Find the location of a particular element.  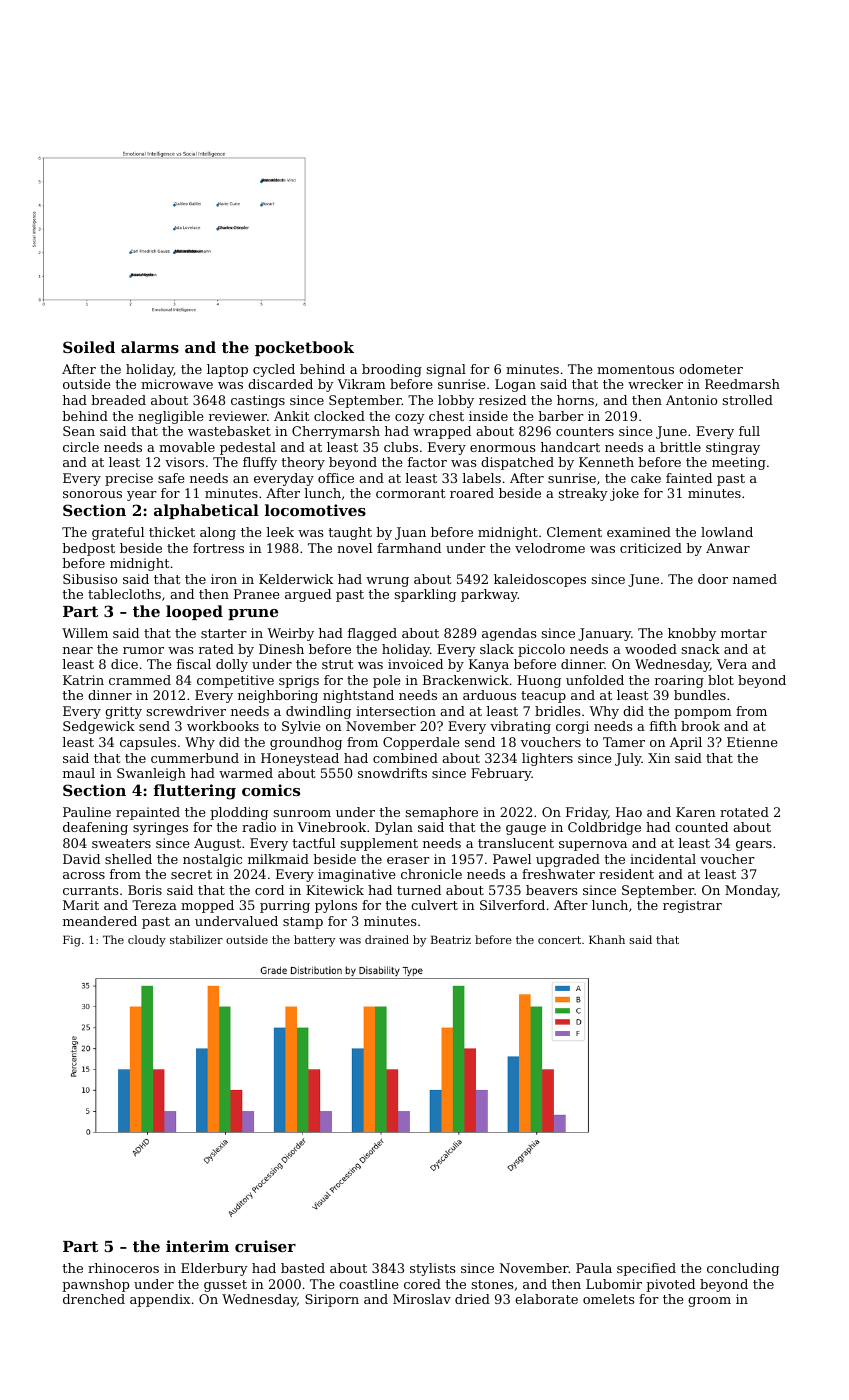

Pawel is located at coordinates (512, 859).
